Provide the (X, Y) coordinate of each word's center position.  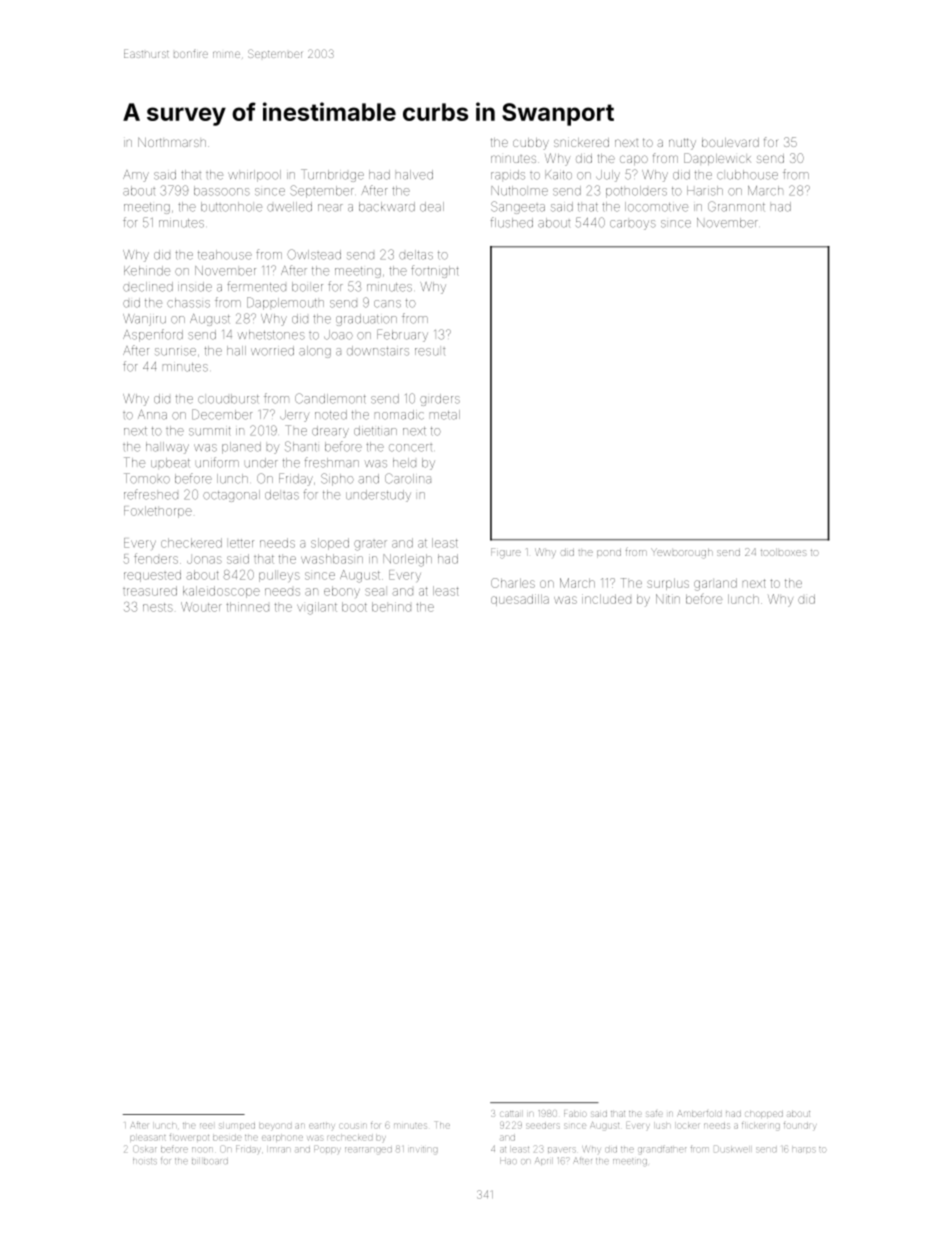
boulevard (730, 142)
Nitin (668, 599)
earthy (321, 1126)
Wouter (201, 607)
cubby (531, 144)
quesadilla (520, 600)
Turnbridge (332, 175)
